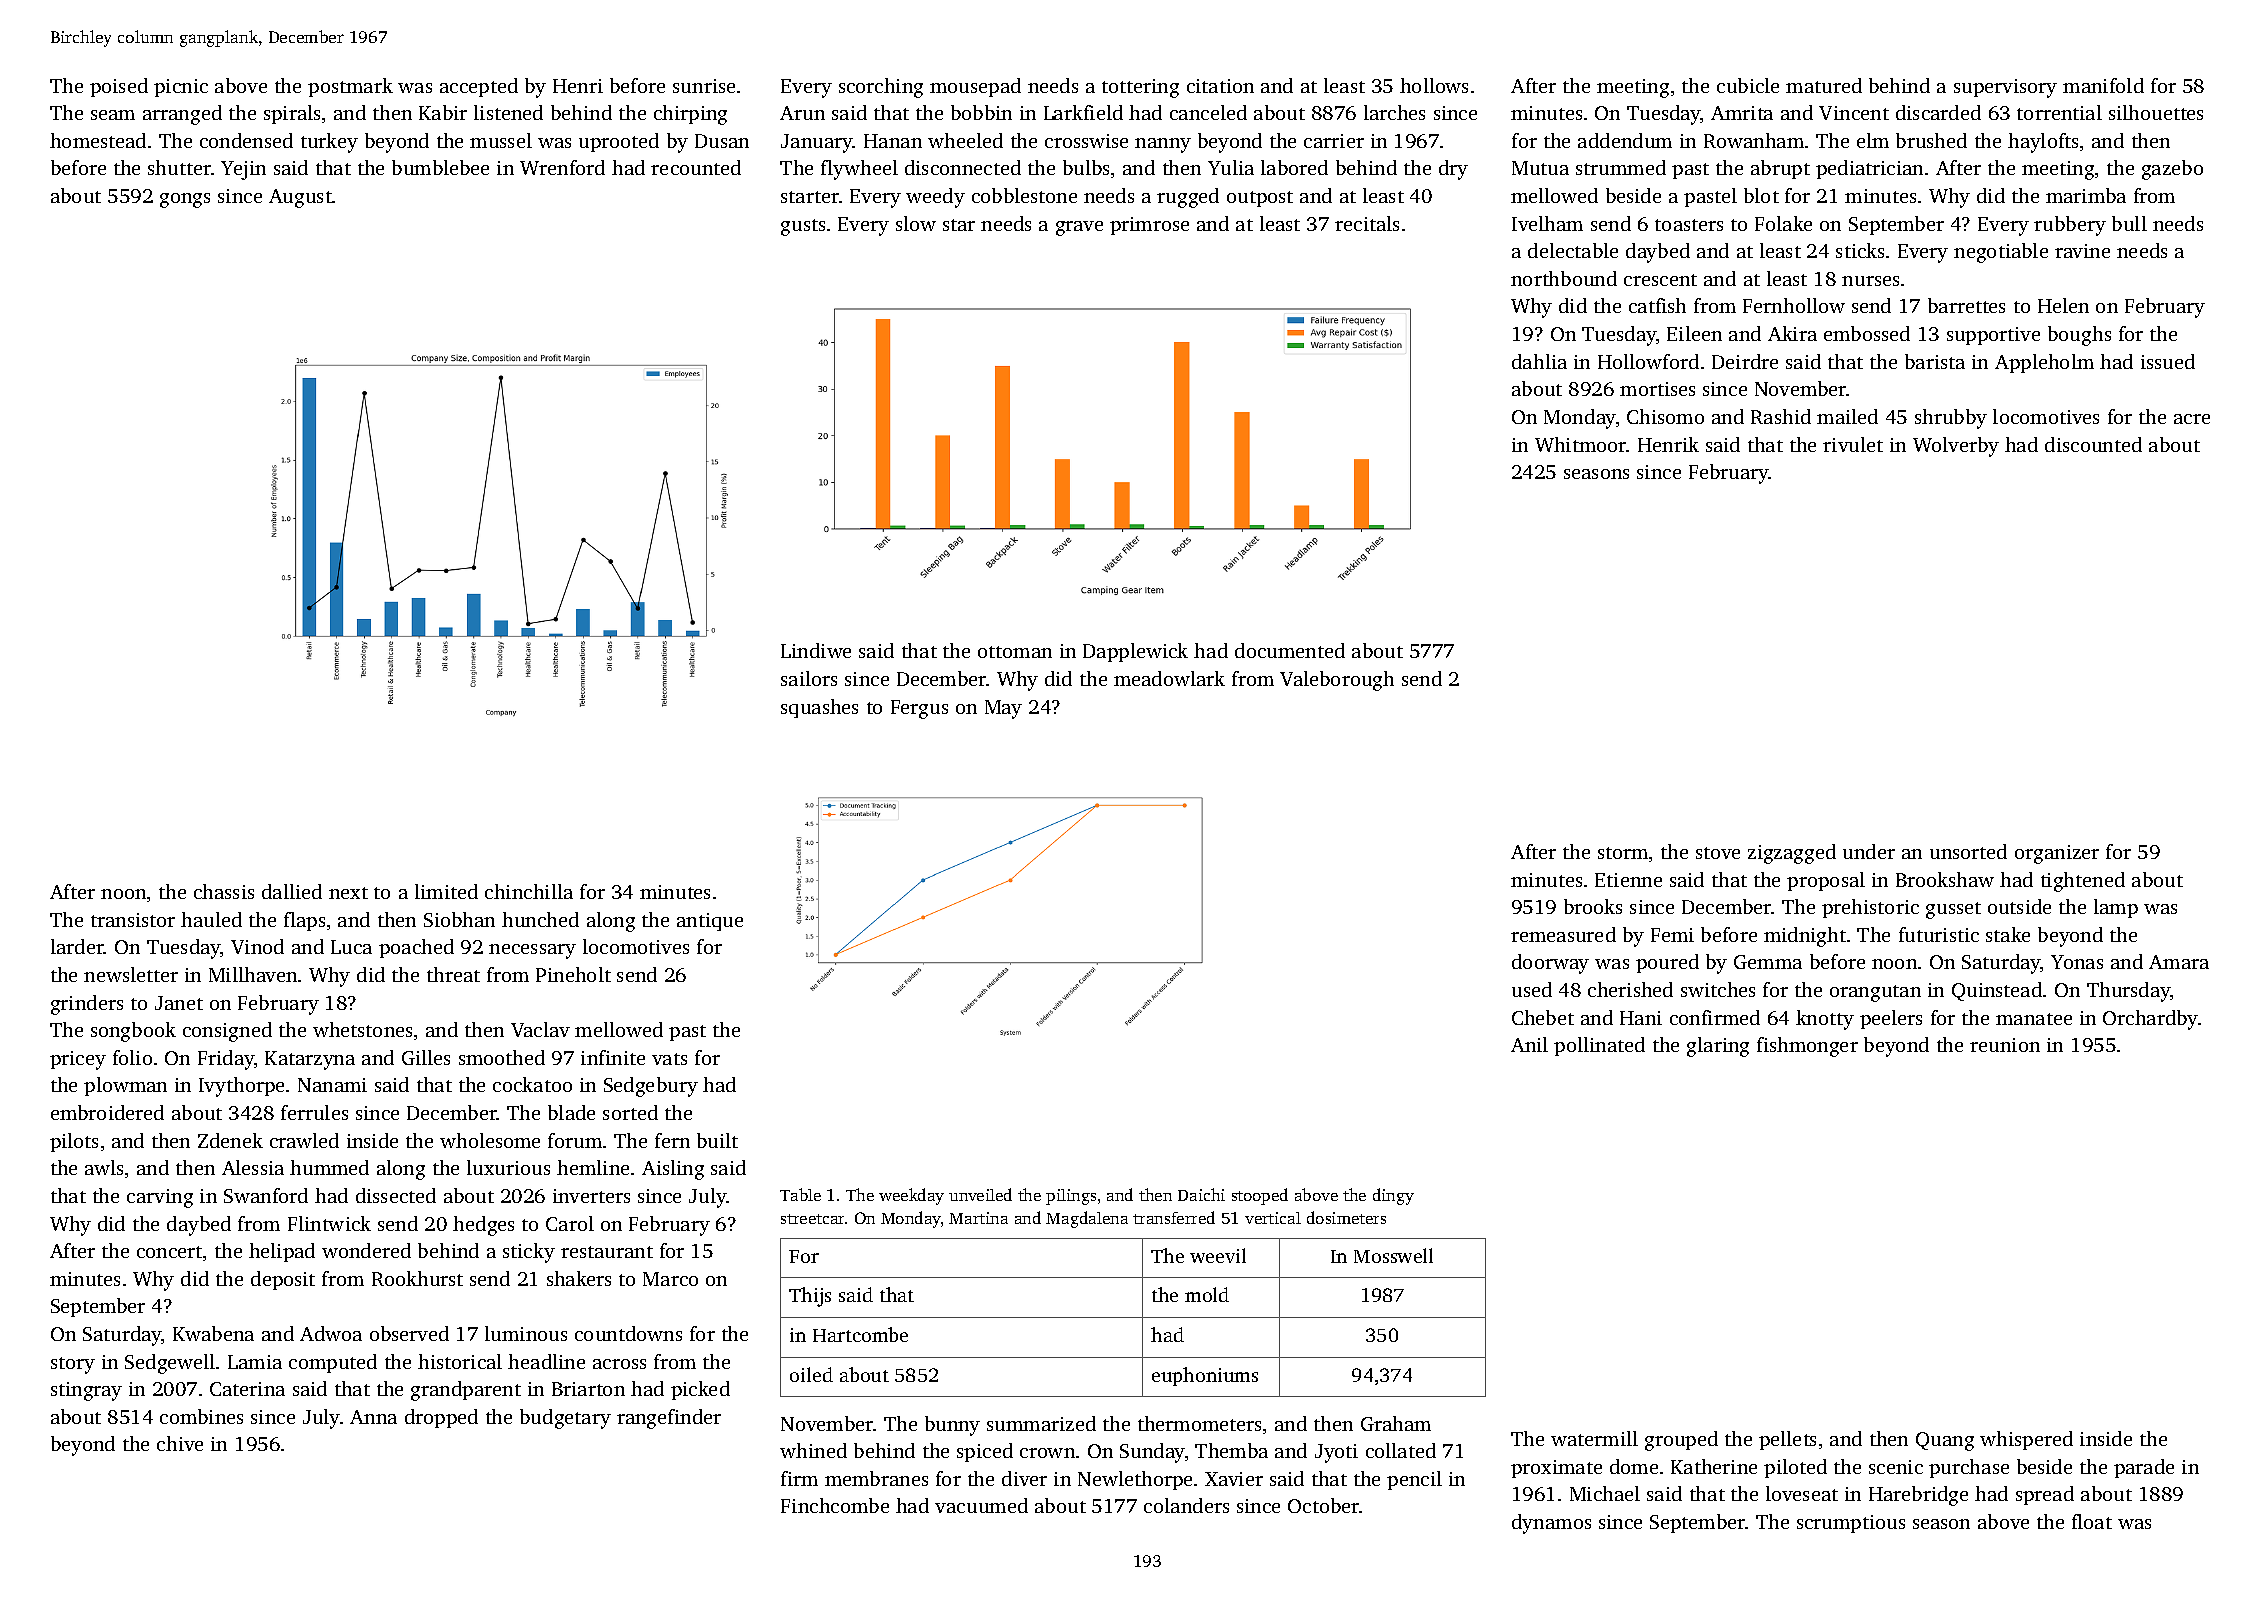 This screenshot has width=2266, height=1602. What do you see at coordinates (1393, 1255) in the screenshot?
I see `Mosswell` at bounding box center [1393, 1255].
